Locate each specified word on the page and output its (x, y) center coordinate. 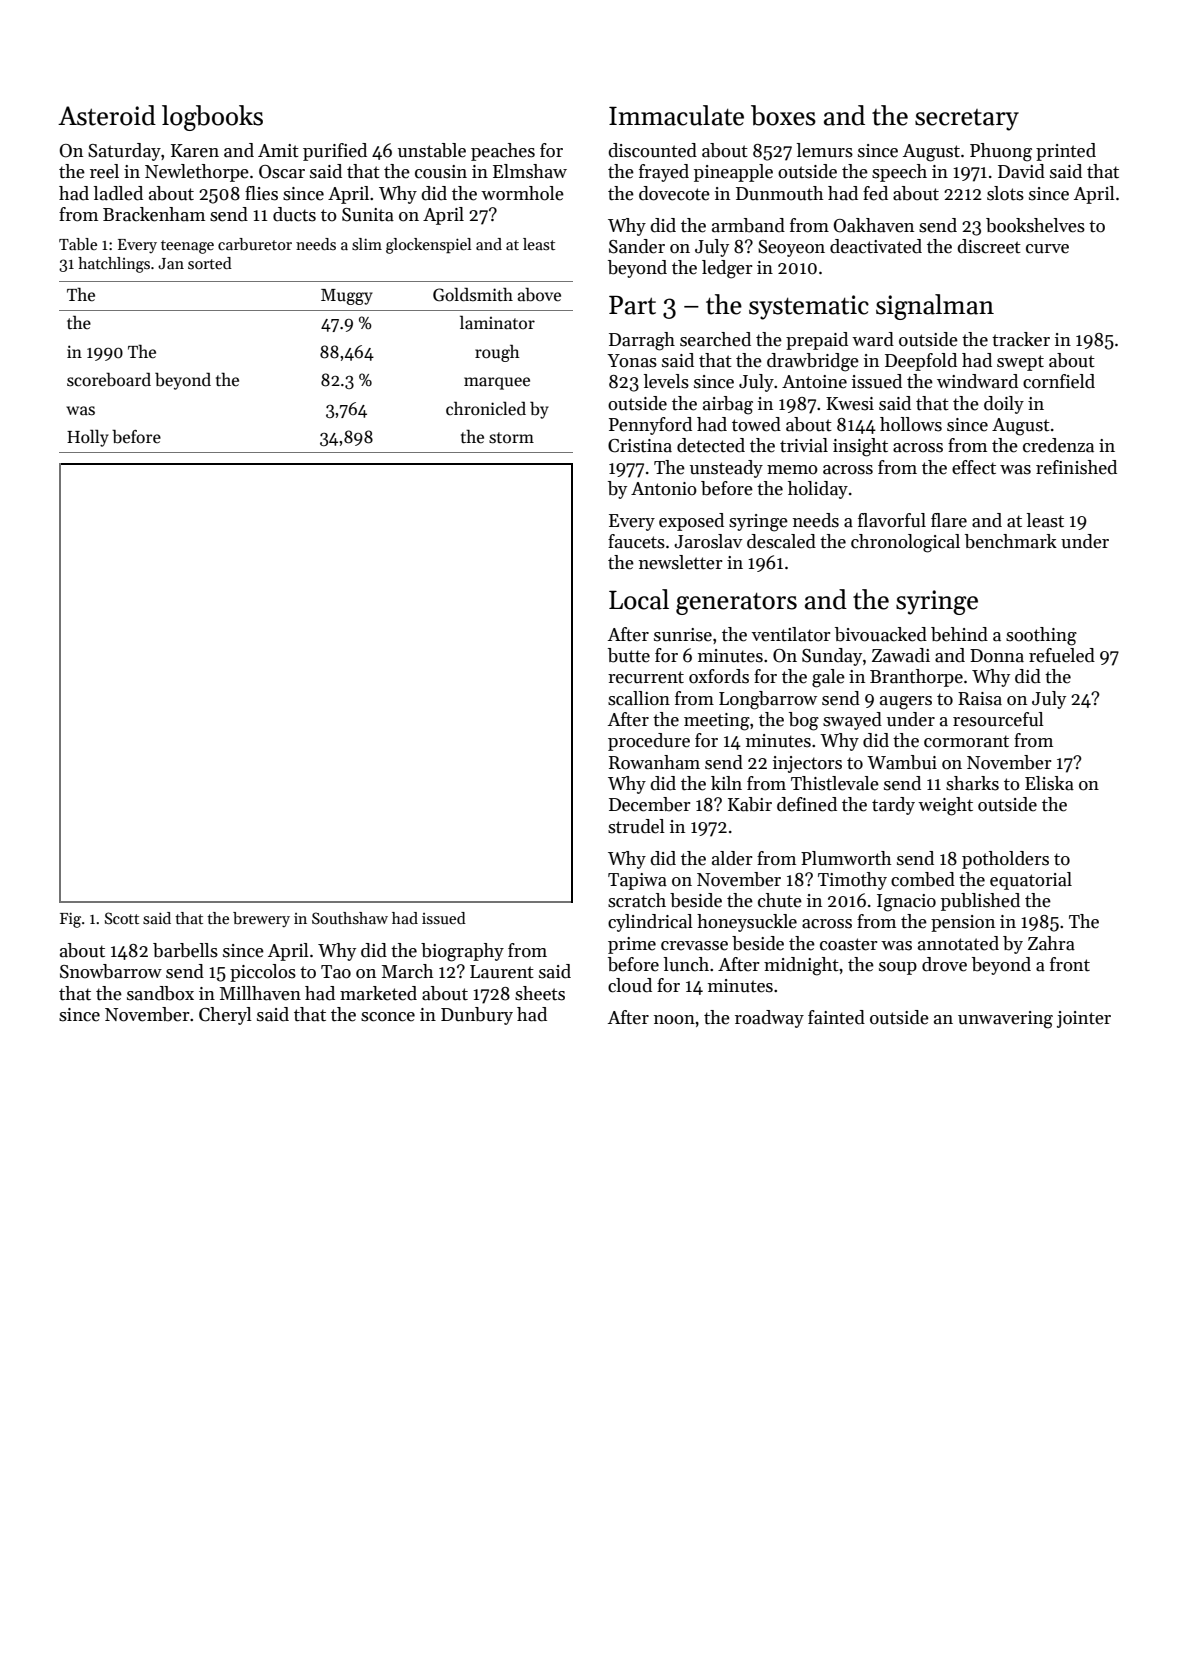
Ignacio (906, 903)
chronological (905, 543)
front (1070, 964)
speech (899, 173)
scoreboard (109, 380)
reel (104, 171)
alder (732, 858)
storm (511, 438)
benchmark (1011, 541)
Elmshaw (530, 171)
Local (639, 599)
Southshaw (350, 918)
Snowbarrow (111, 971)
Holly (88, 438)
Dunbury (477, 1016)
